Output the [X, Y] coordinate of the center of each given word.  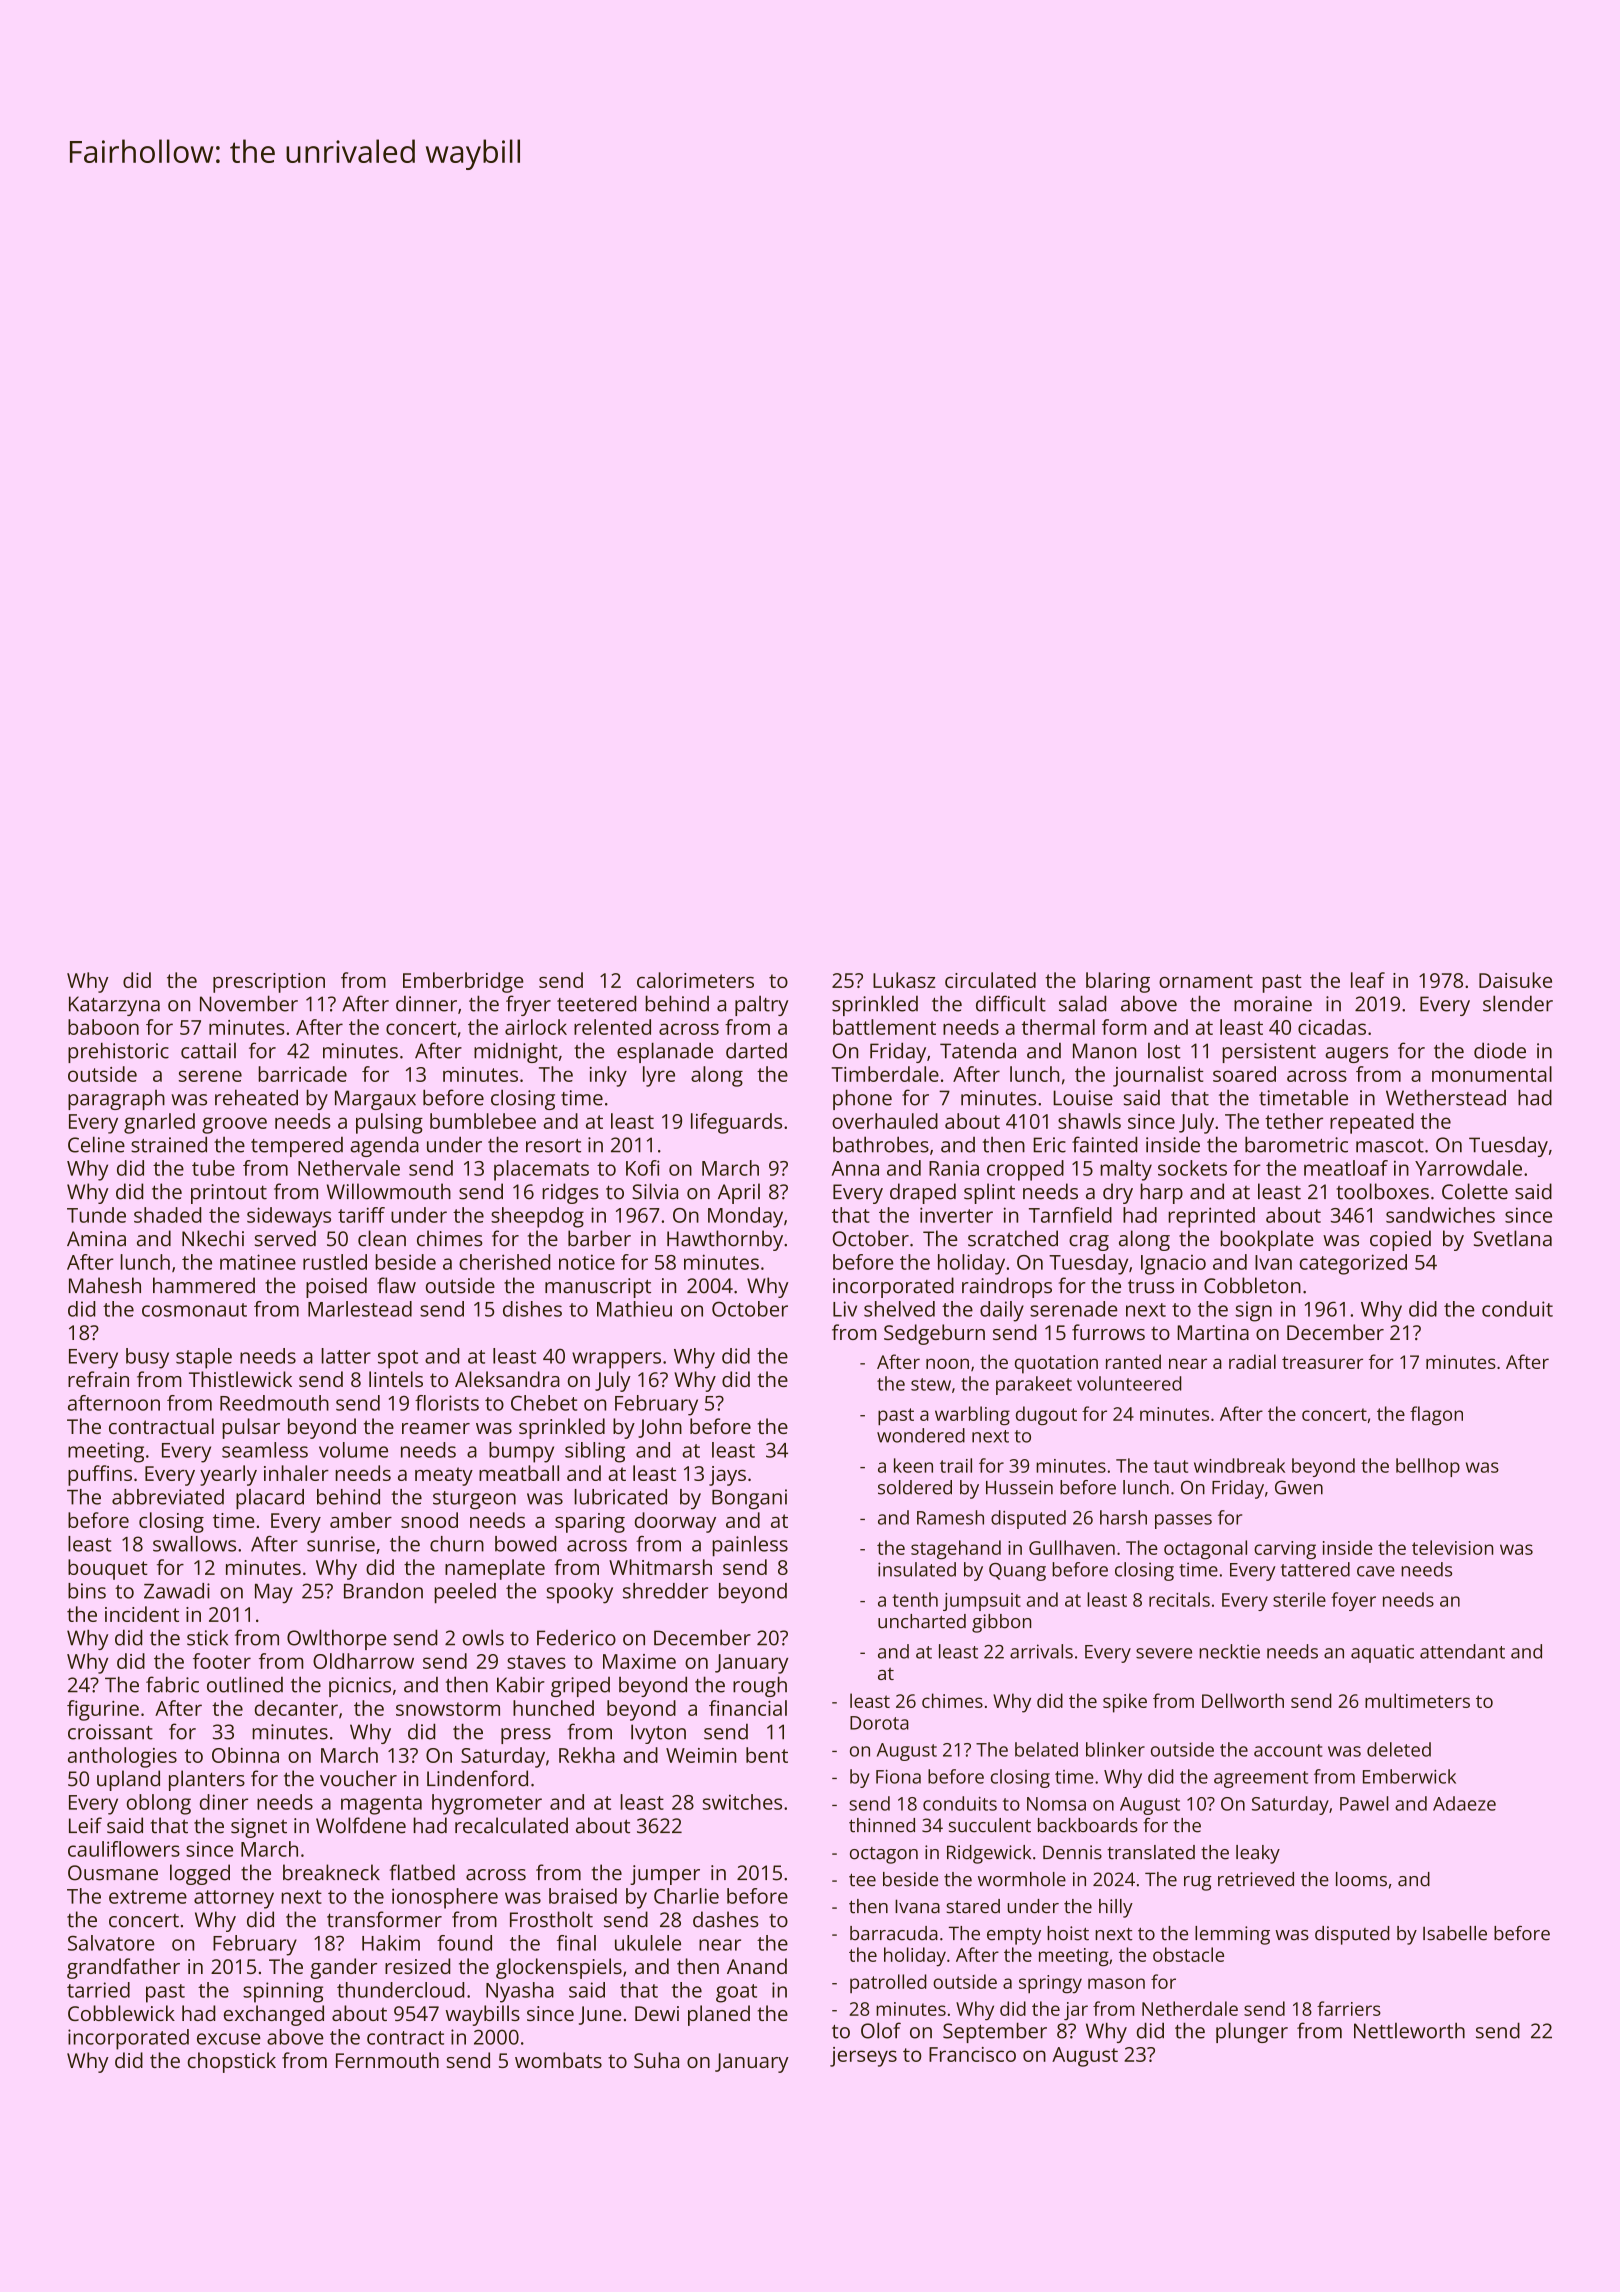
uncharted [922, 1621]
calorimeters [695, 980]
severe [1164, 1653]
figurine [103, 1710]
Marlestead [360, 1309]
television [1452, 1547]
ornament [1206, 981]
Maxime [639, 1661]
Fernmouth [387, 2060]
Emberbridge [463, 982]
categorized [1353, 1264]
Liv [845, 1309]
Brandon [383, 1591]
